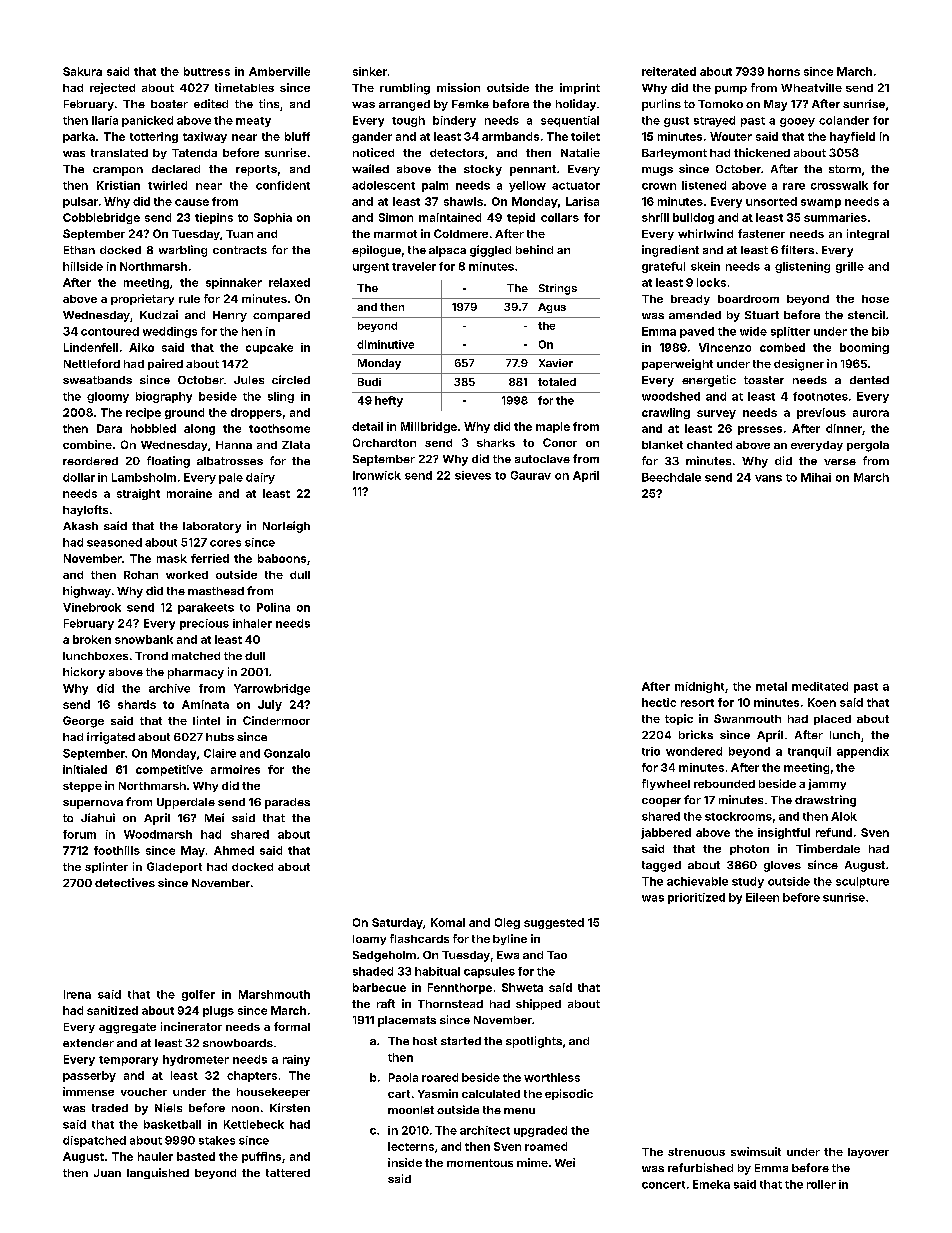 The width and height of the image is (952, 1233). What do you see at coordinates (125, 882) in the image?
I see `detectives` at bounding box center [125, 882].
